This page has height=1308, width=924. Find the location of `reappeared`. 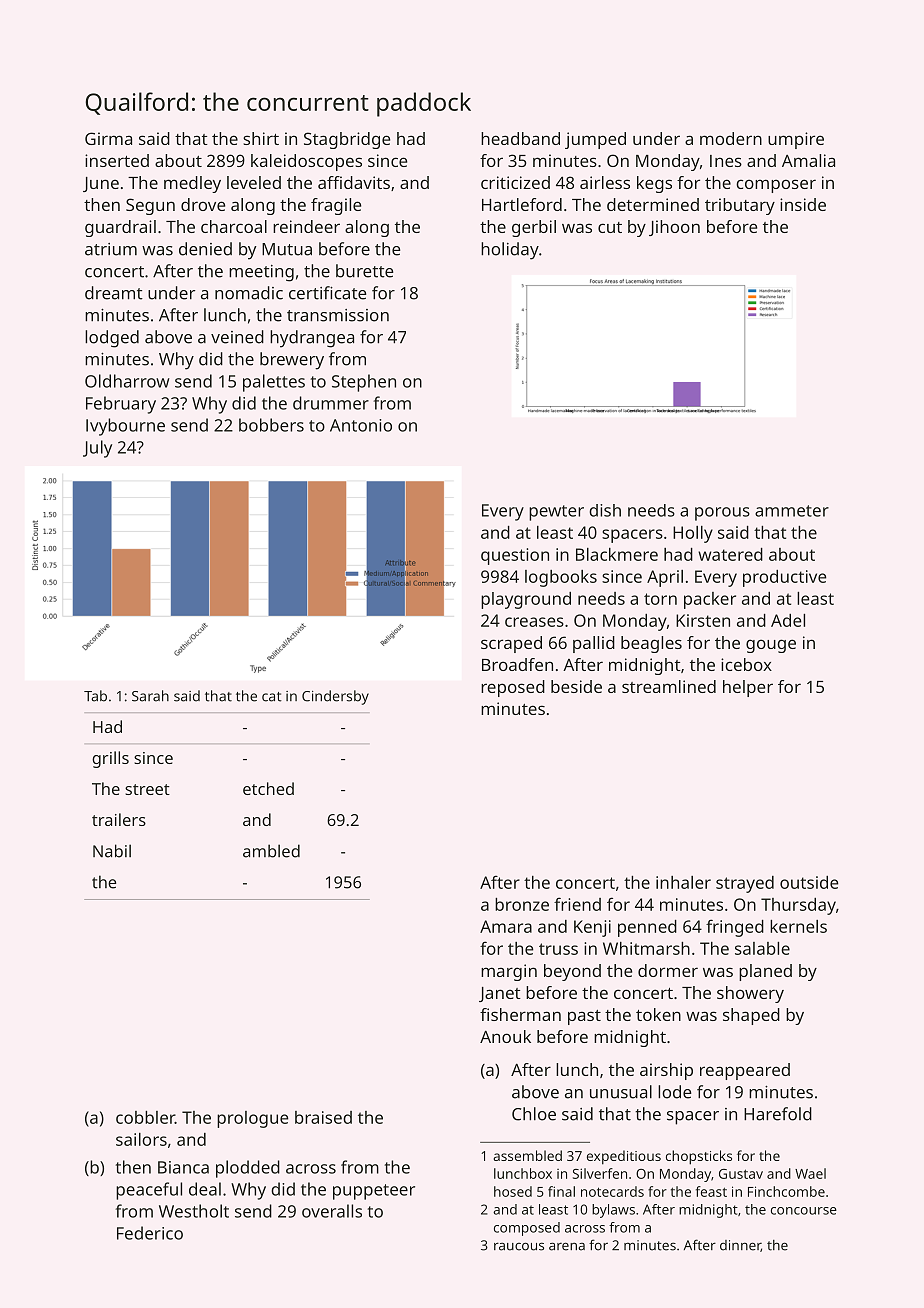

reappeared is located at coordinates (745, 1071).
